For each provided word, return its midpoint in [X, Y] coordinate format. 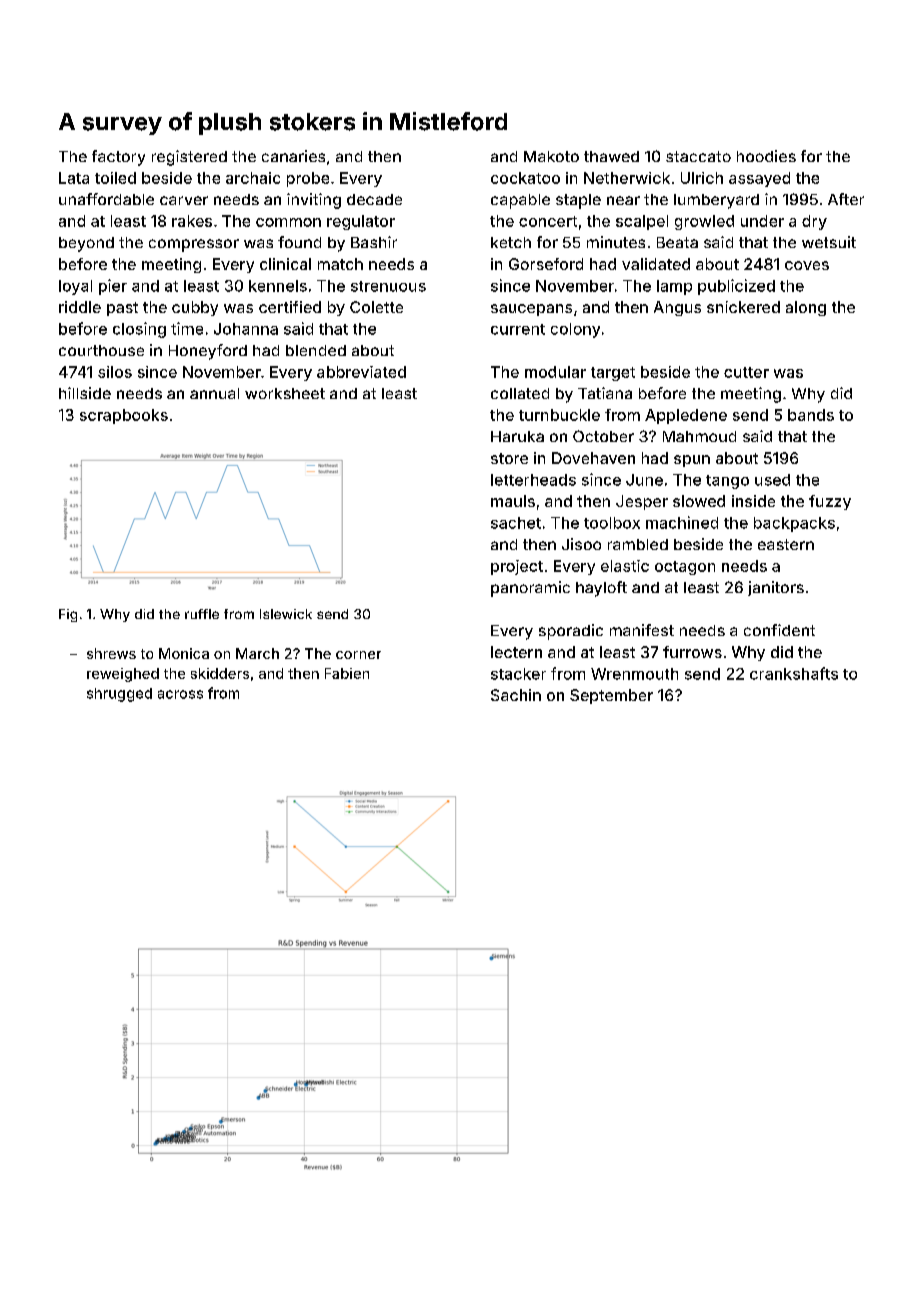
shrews [111, 653]
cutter [746, 372]
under [762, 221]
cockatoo [525, 178]
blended [316, 350]
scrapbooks [124, 416]
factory [118, 158]
